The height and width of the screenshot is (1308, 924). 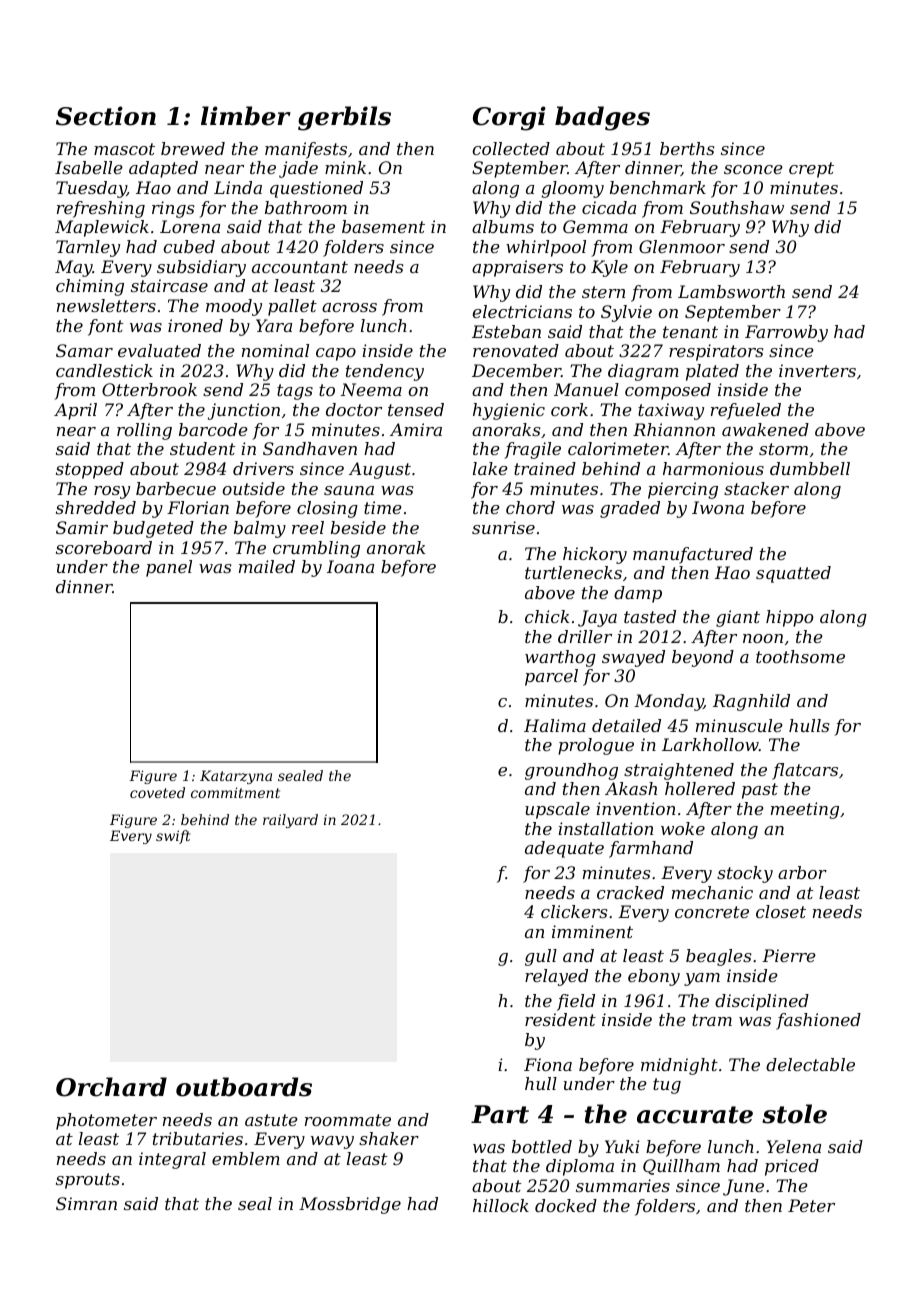 What do you see at coordinates (564, 849) in the screenshot?
I see `adequate` at bounding box center [564, 849].
